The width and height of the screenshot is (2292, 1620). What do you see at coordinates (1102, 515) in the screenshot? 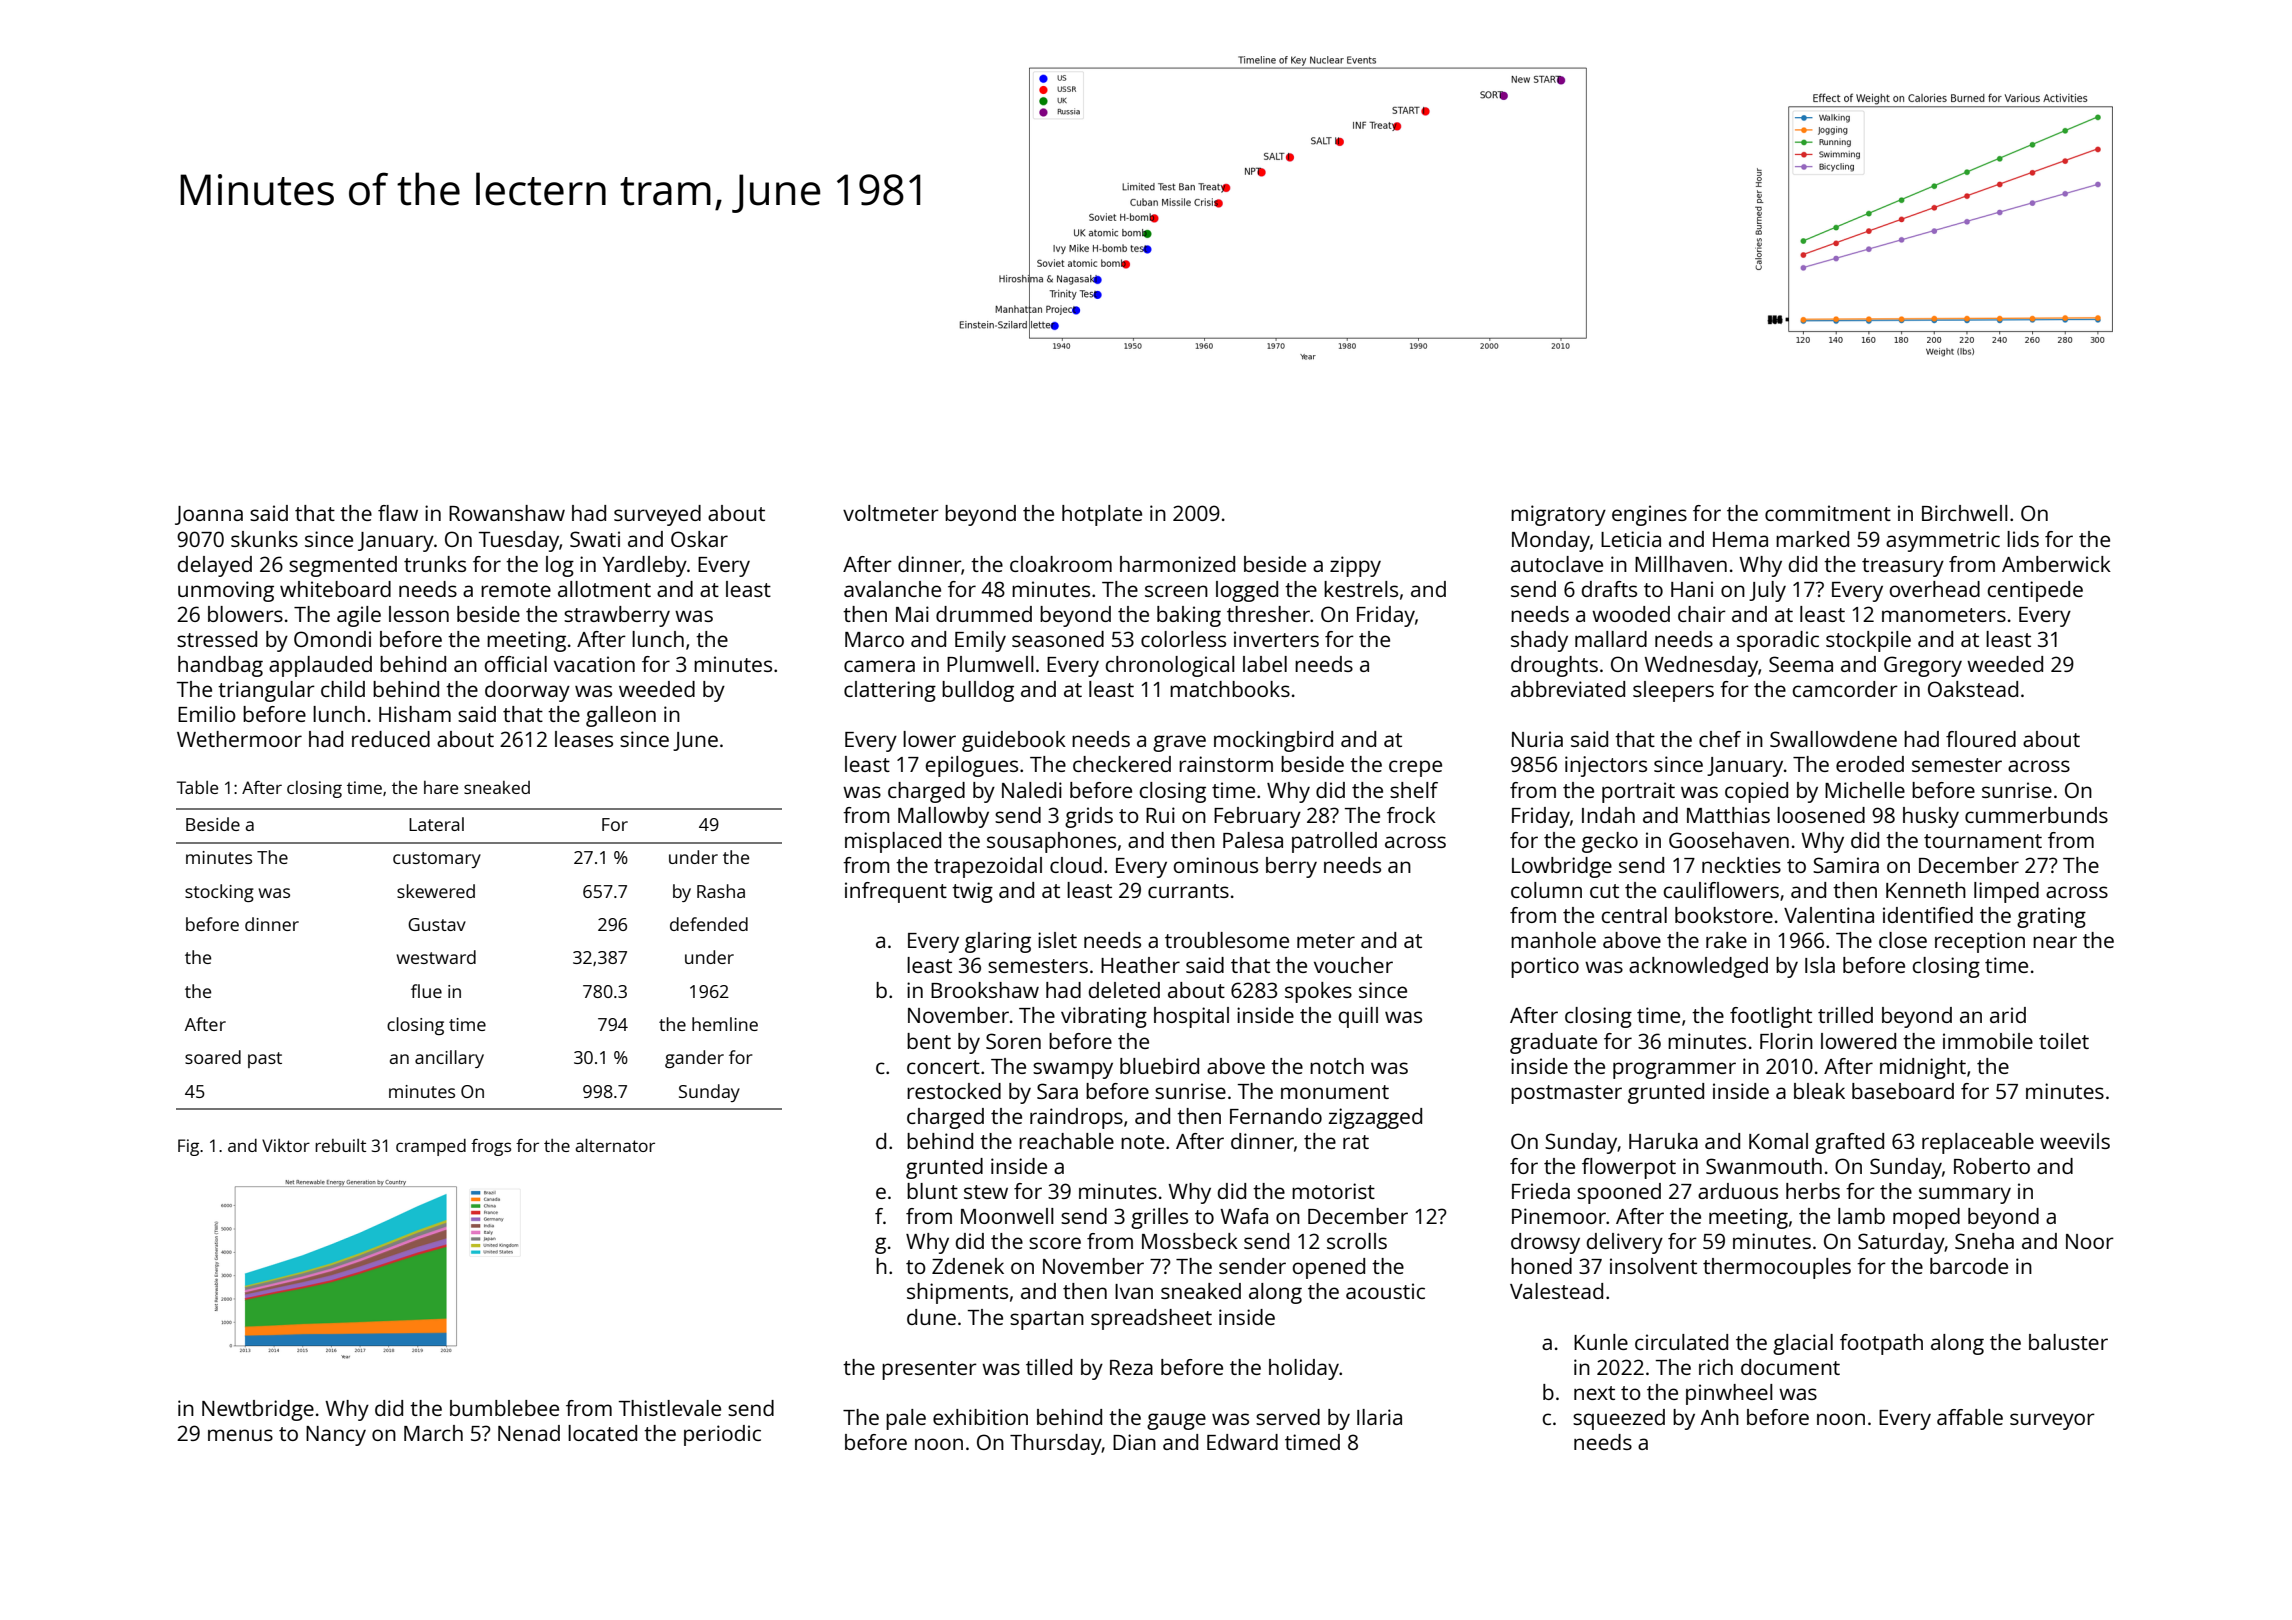
I see `hotplate` at bounding box center [1102, 515].
